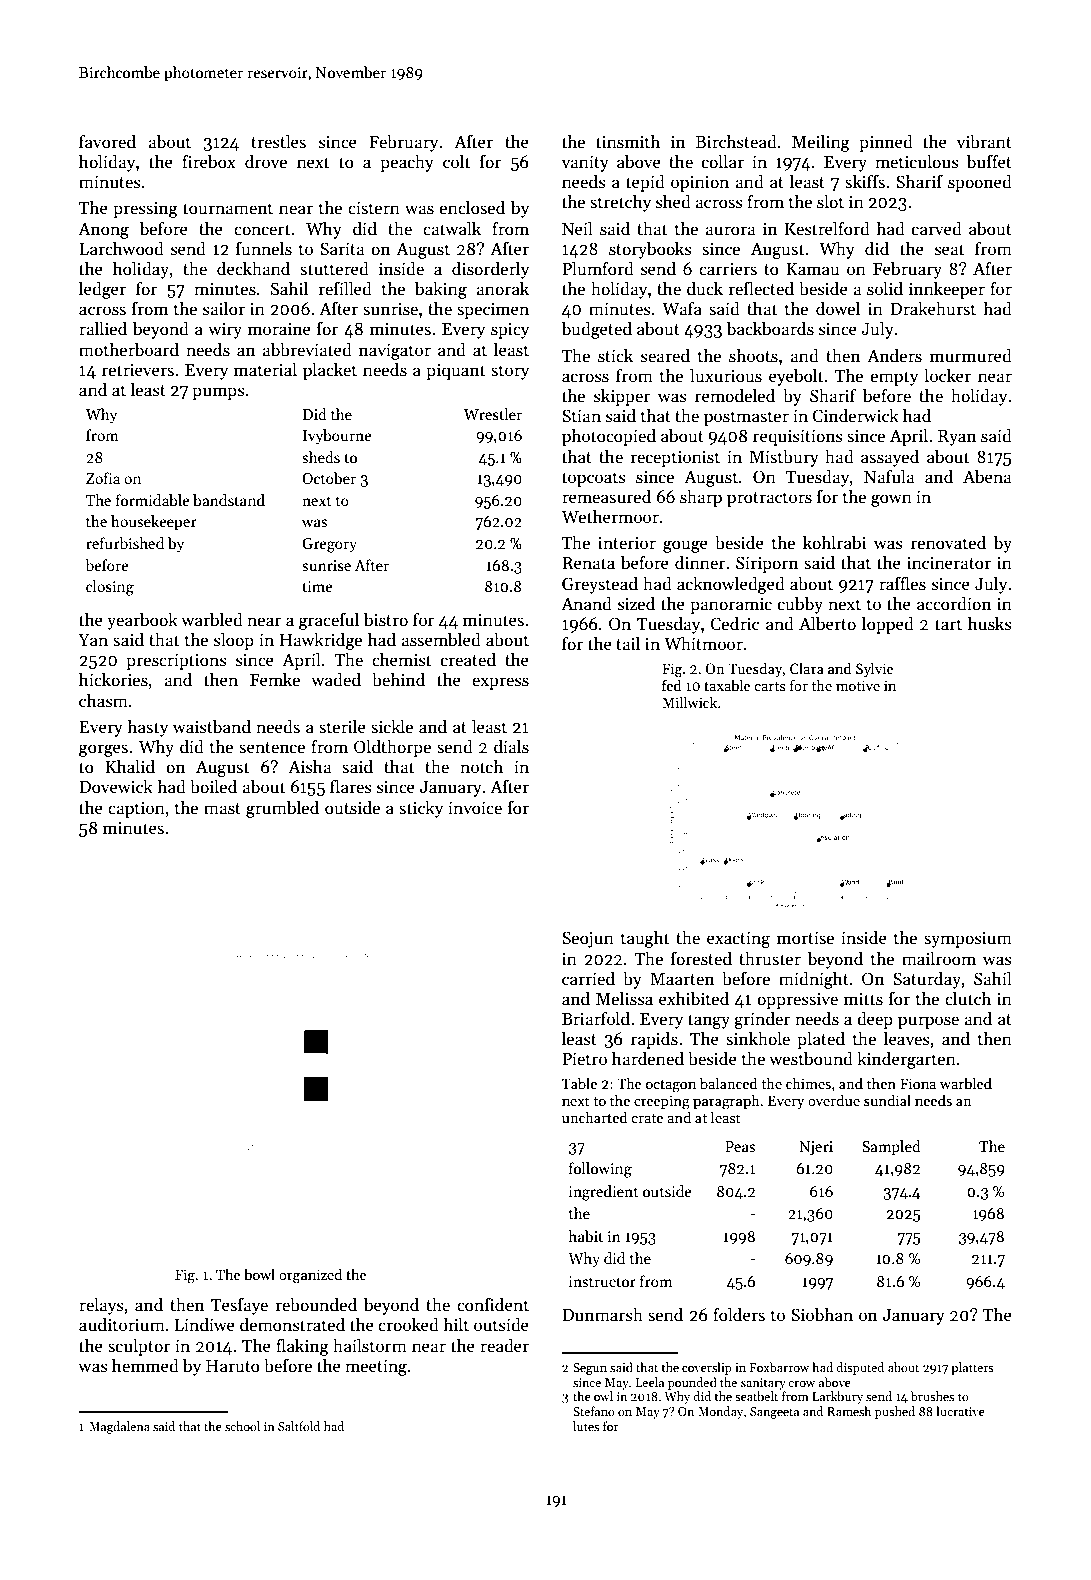 The height and width of the screenshot is (1580, 1091). What do you see at coordinates (242, 1426) in the screenshot?
I see `school` at bounding box center [242, 1426].
